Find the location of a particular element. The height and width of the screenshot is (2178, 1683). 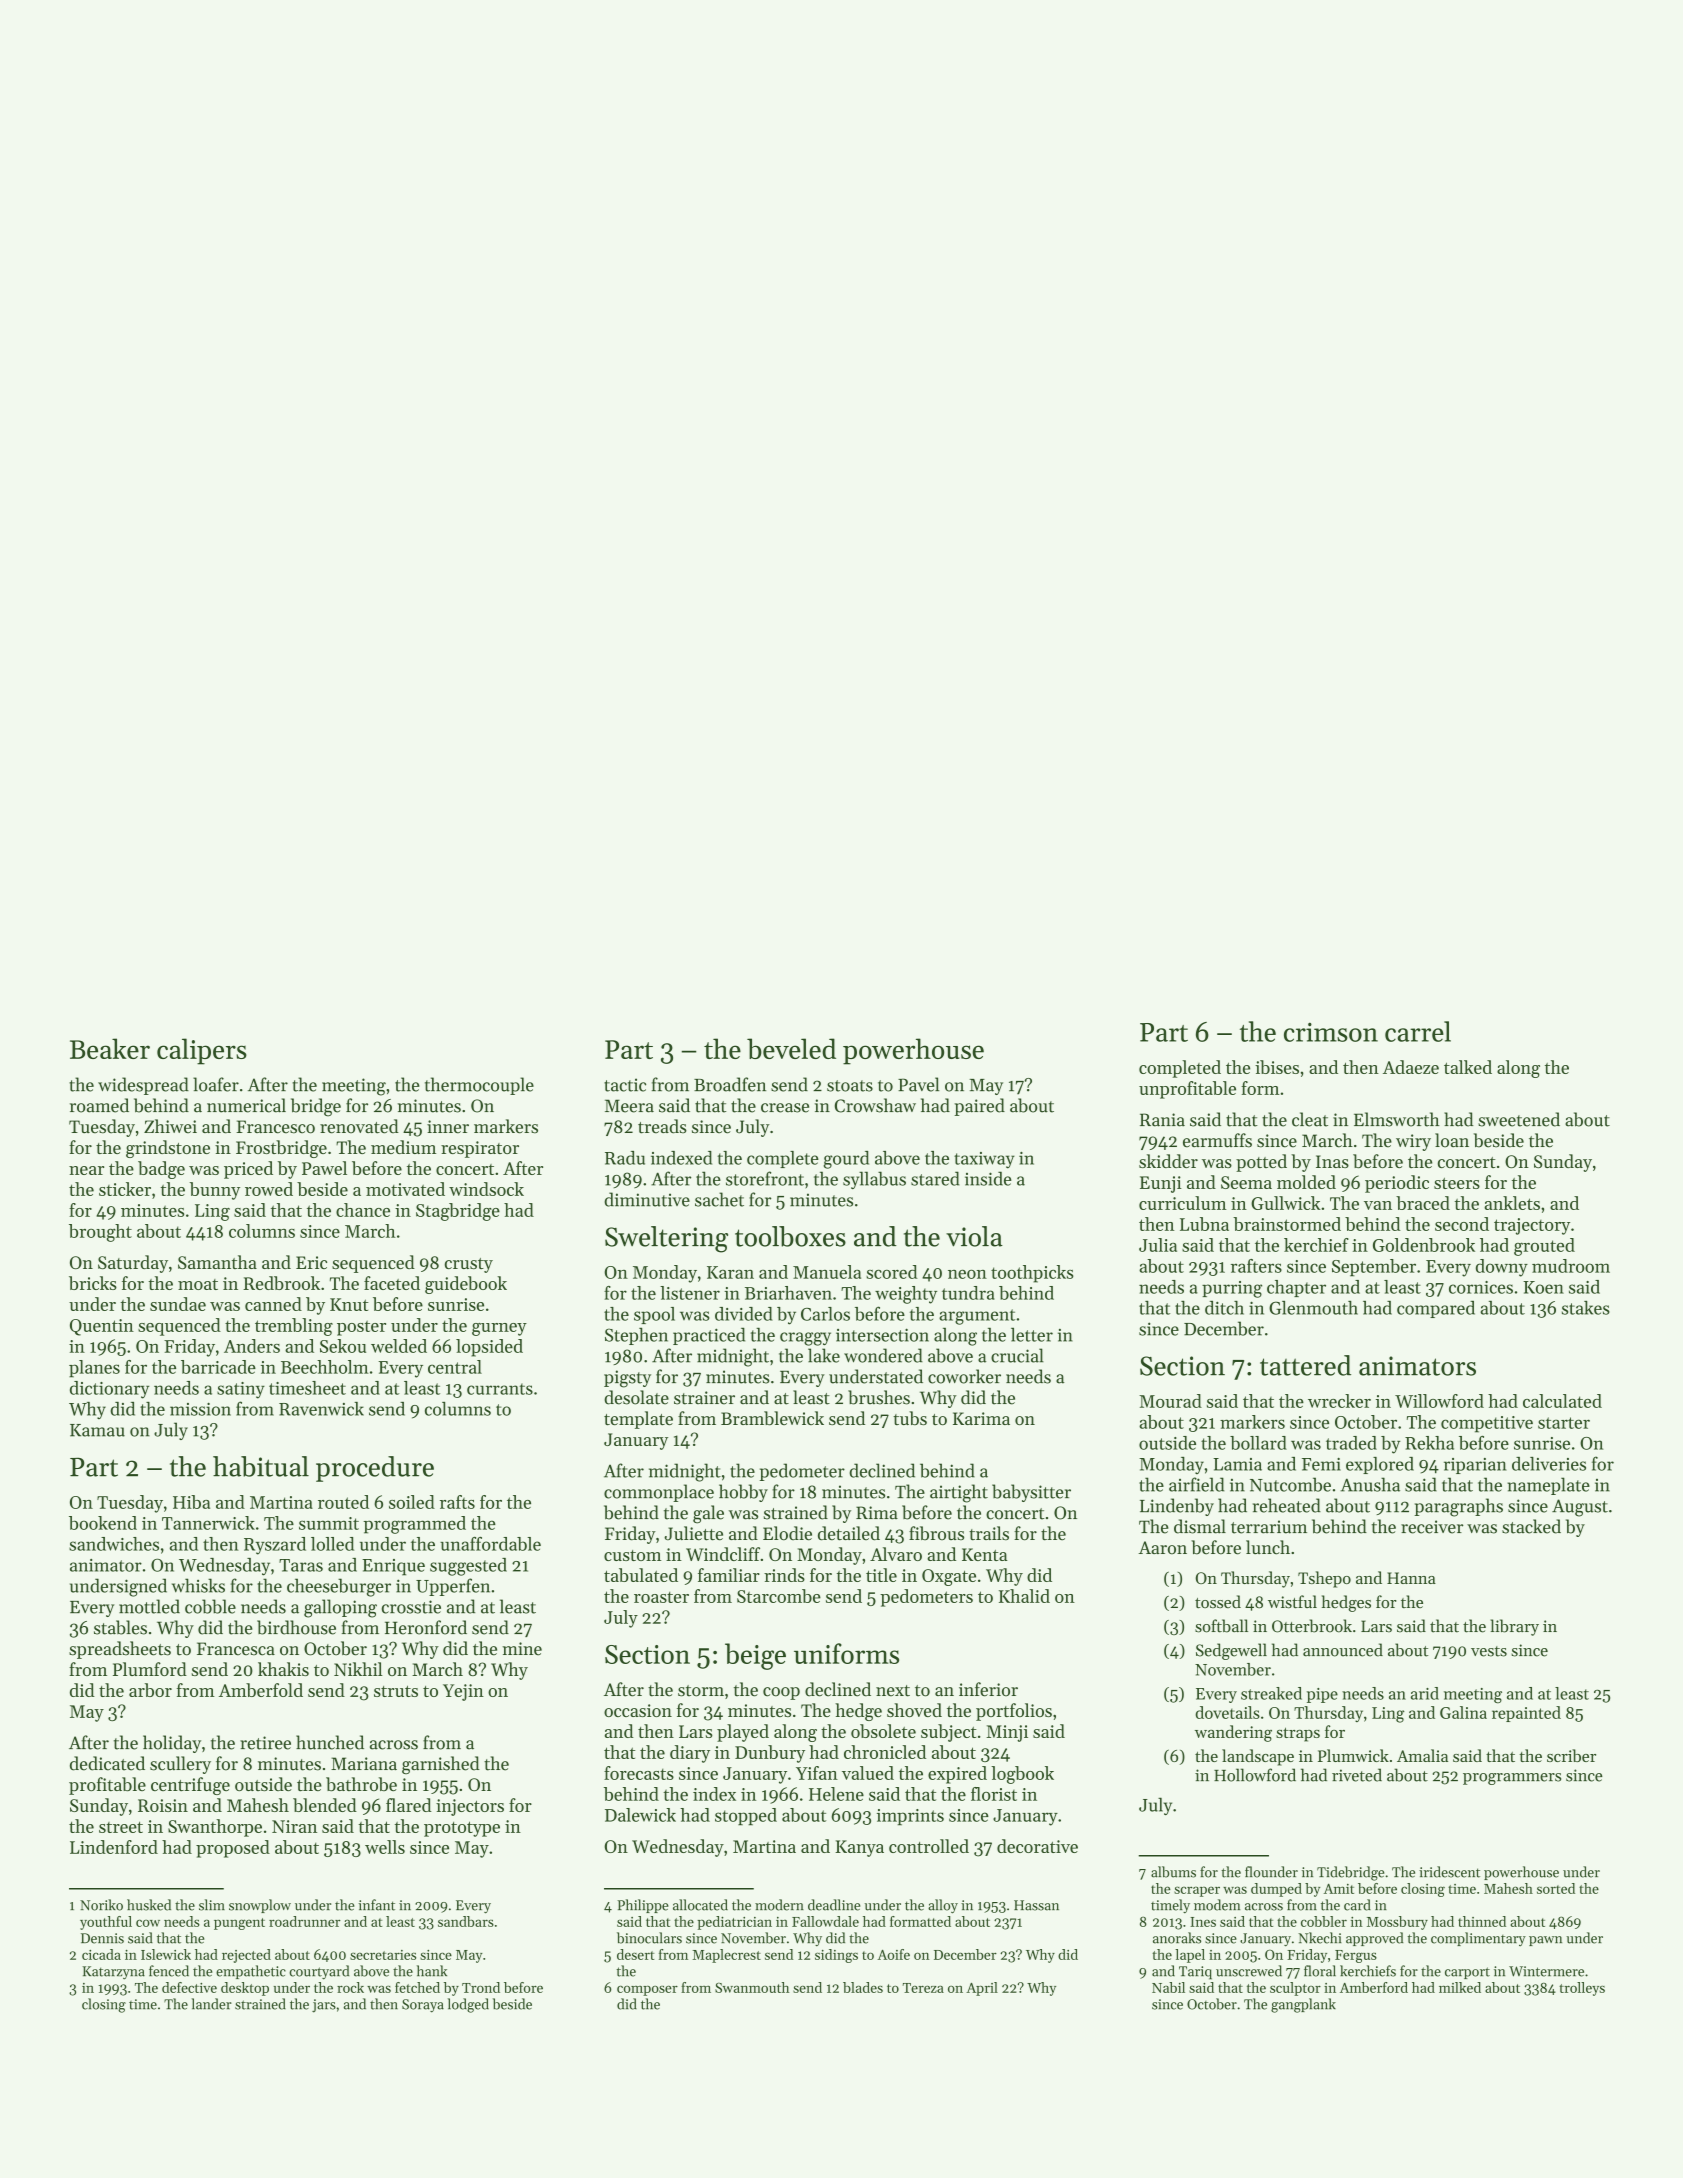

compared is located at coordinates (1436, 1309).
